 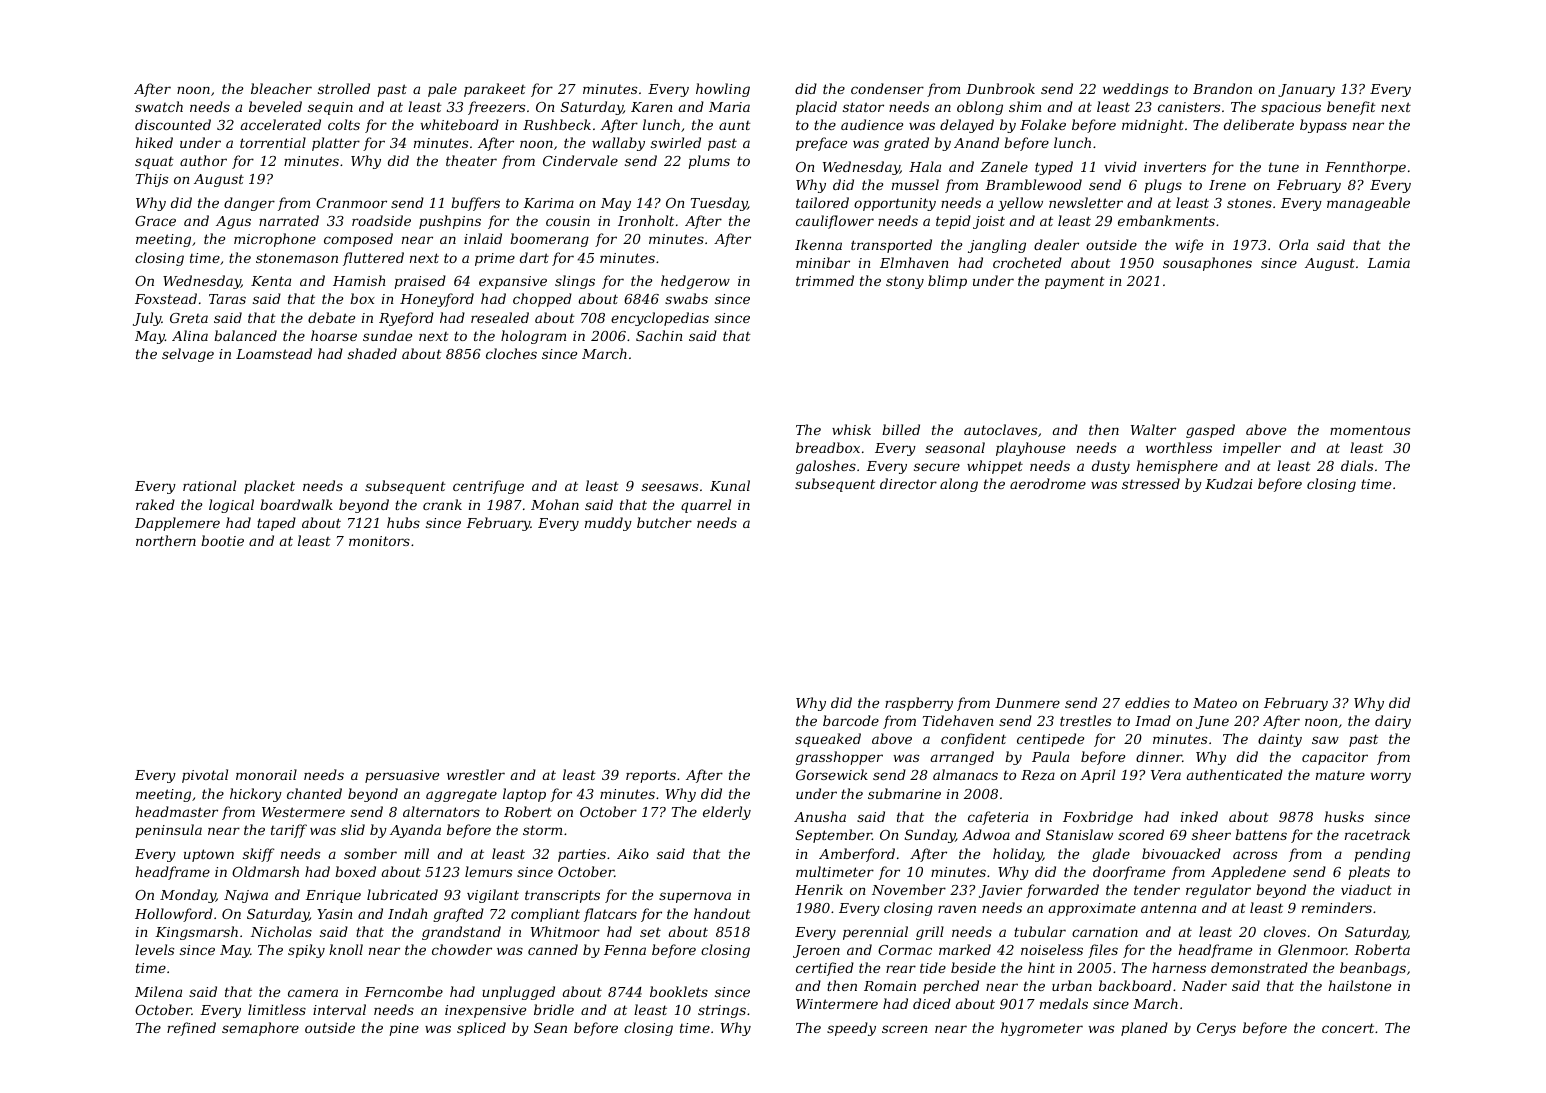 I want to click on racetrack, so click(x=1377, y=834).
